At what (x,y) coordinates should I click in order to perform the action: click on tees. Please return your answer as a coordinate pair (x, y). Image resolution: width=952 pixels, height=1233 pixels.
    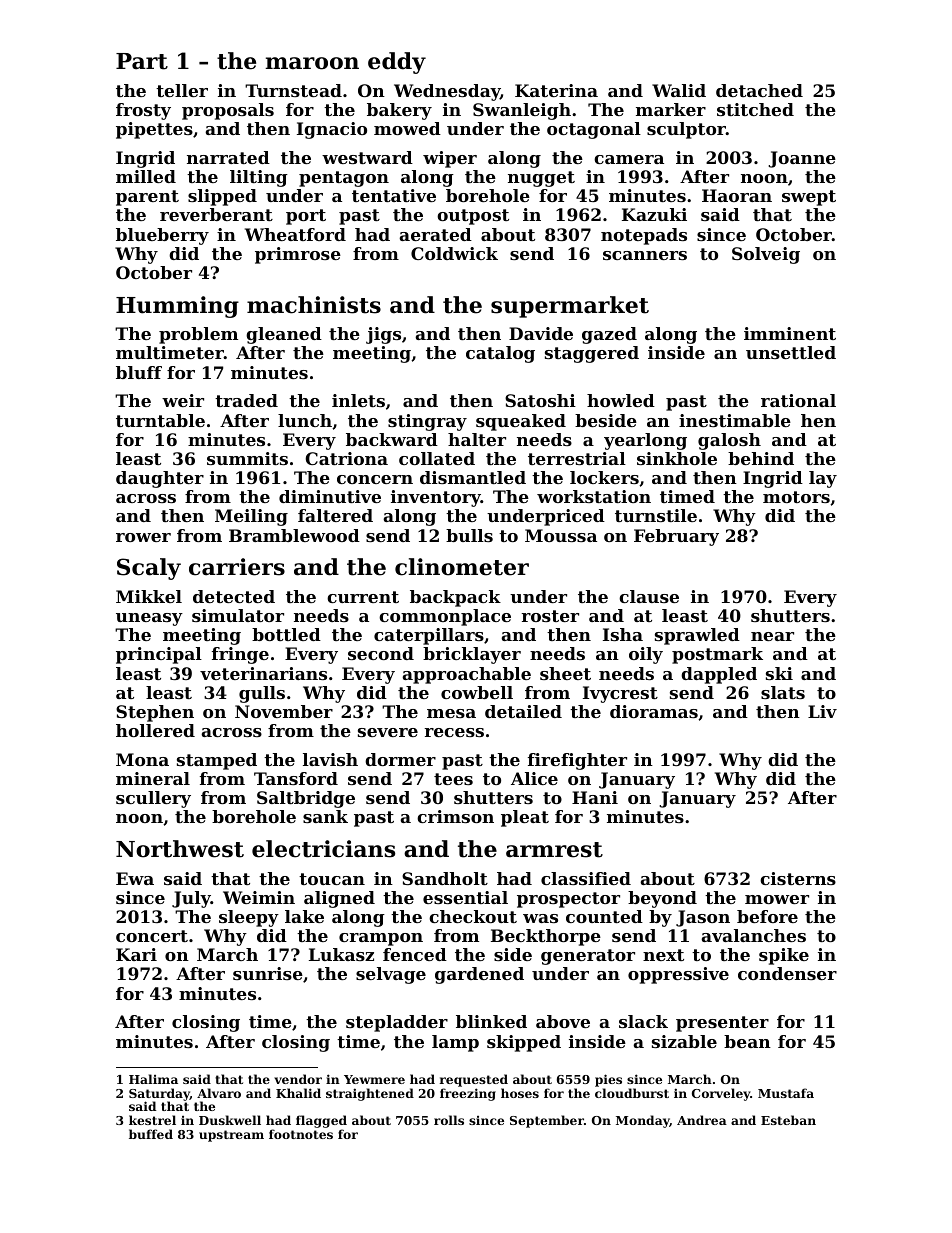
    Looking at the image, I should click on (453, 779).
